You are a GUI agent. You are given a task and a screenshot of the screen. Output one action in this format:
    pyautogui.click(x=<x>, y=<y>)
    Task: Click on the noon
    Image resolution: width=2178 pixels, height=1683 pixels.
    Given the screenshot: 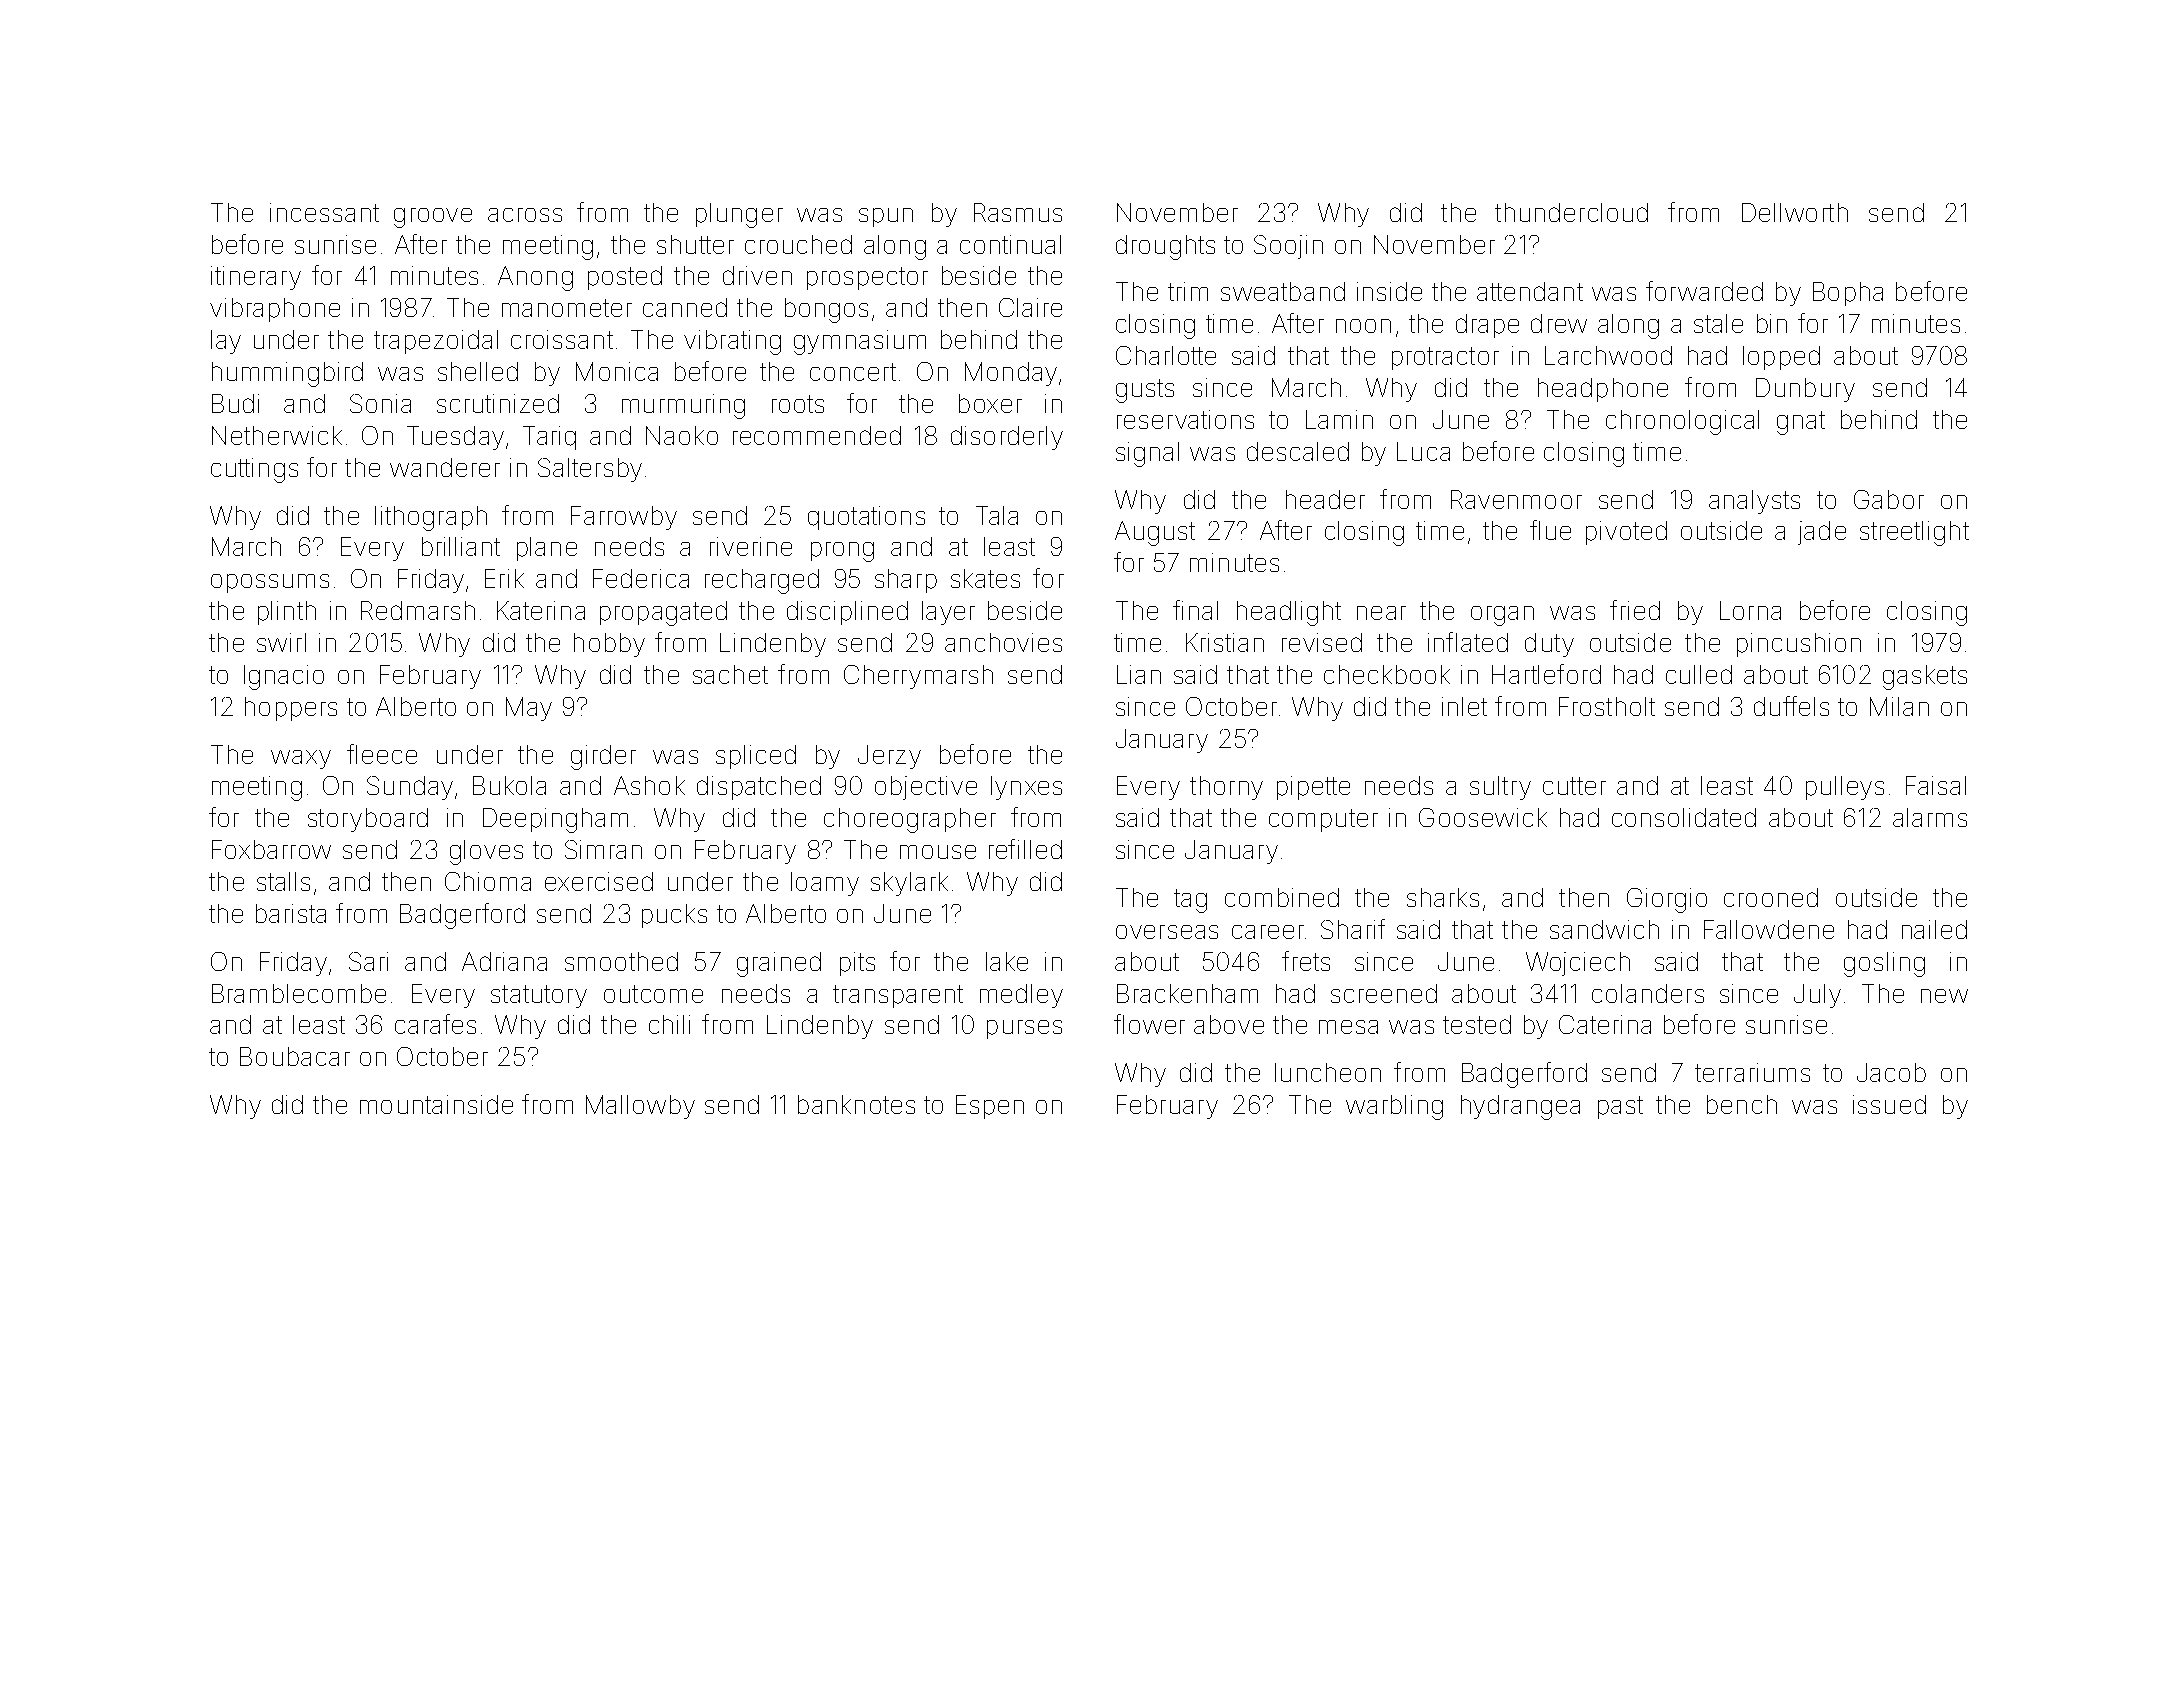 What is the action you would take?
    pyautogui.click(x=1363, y=326)
